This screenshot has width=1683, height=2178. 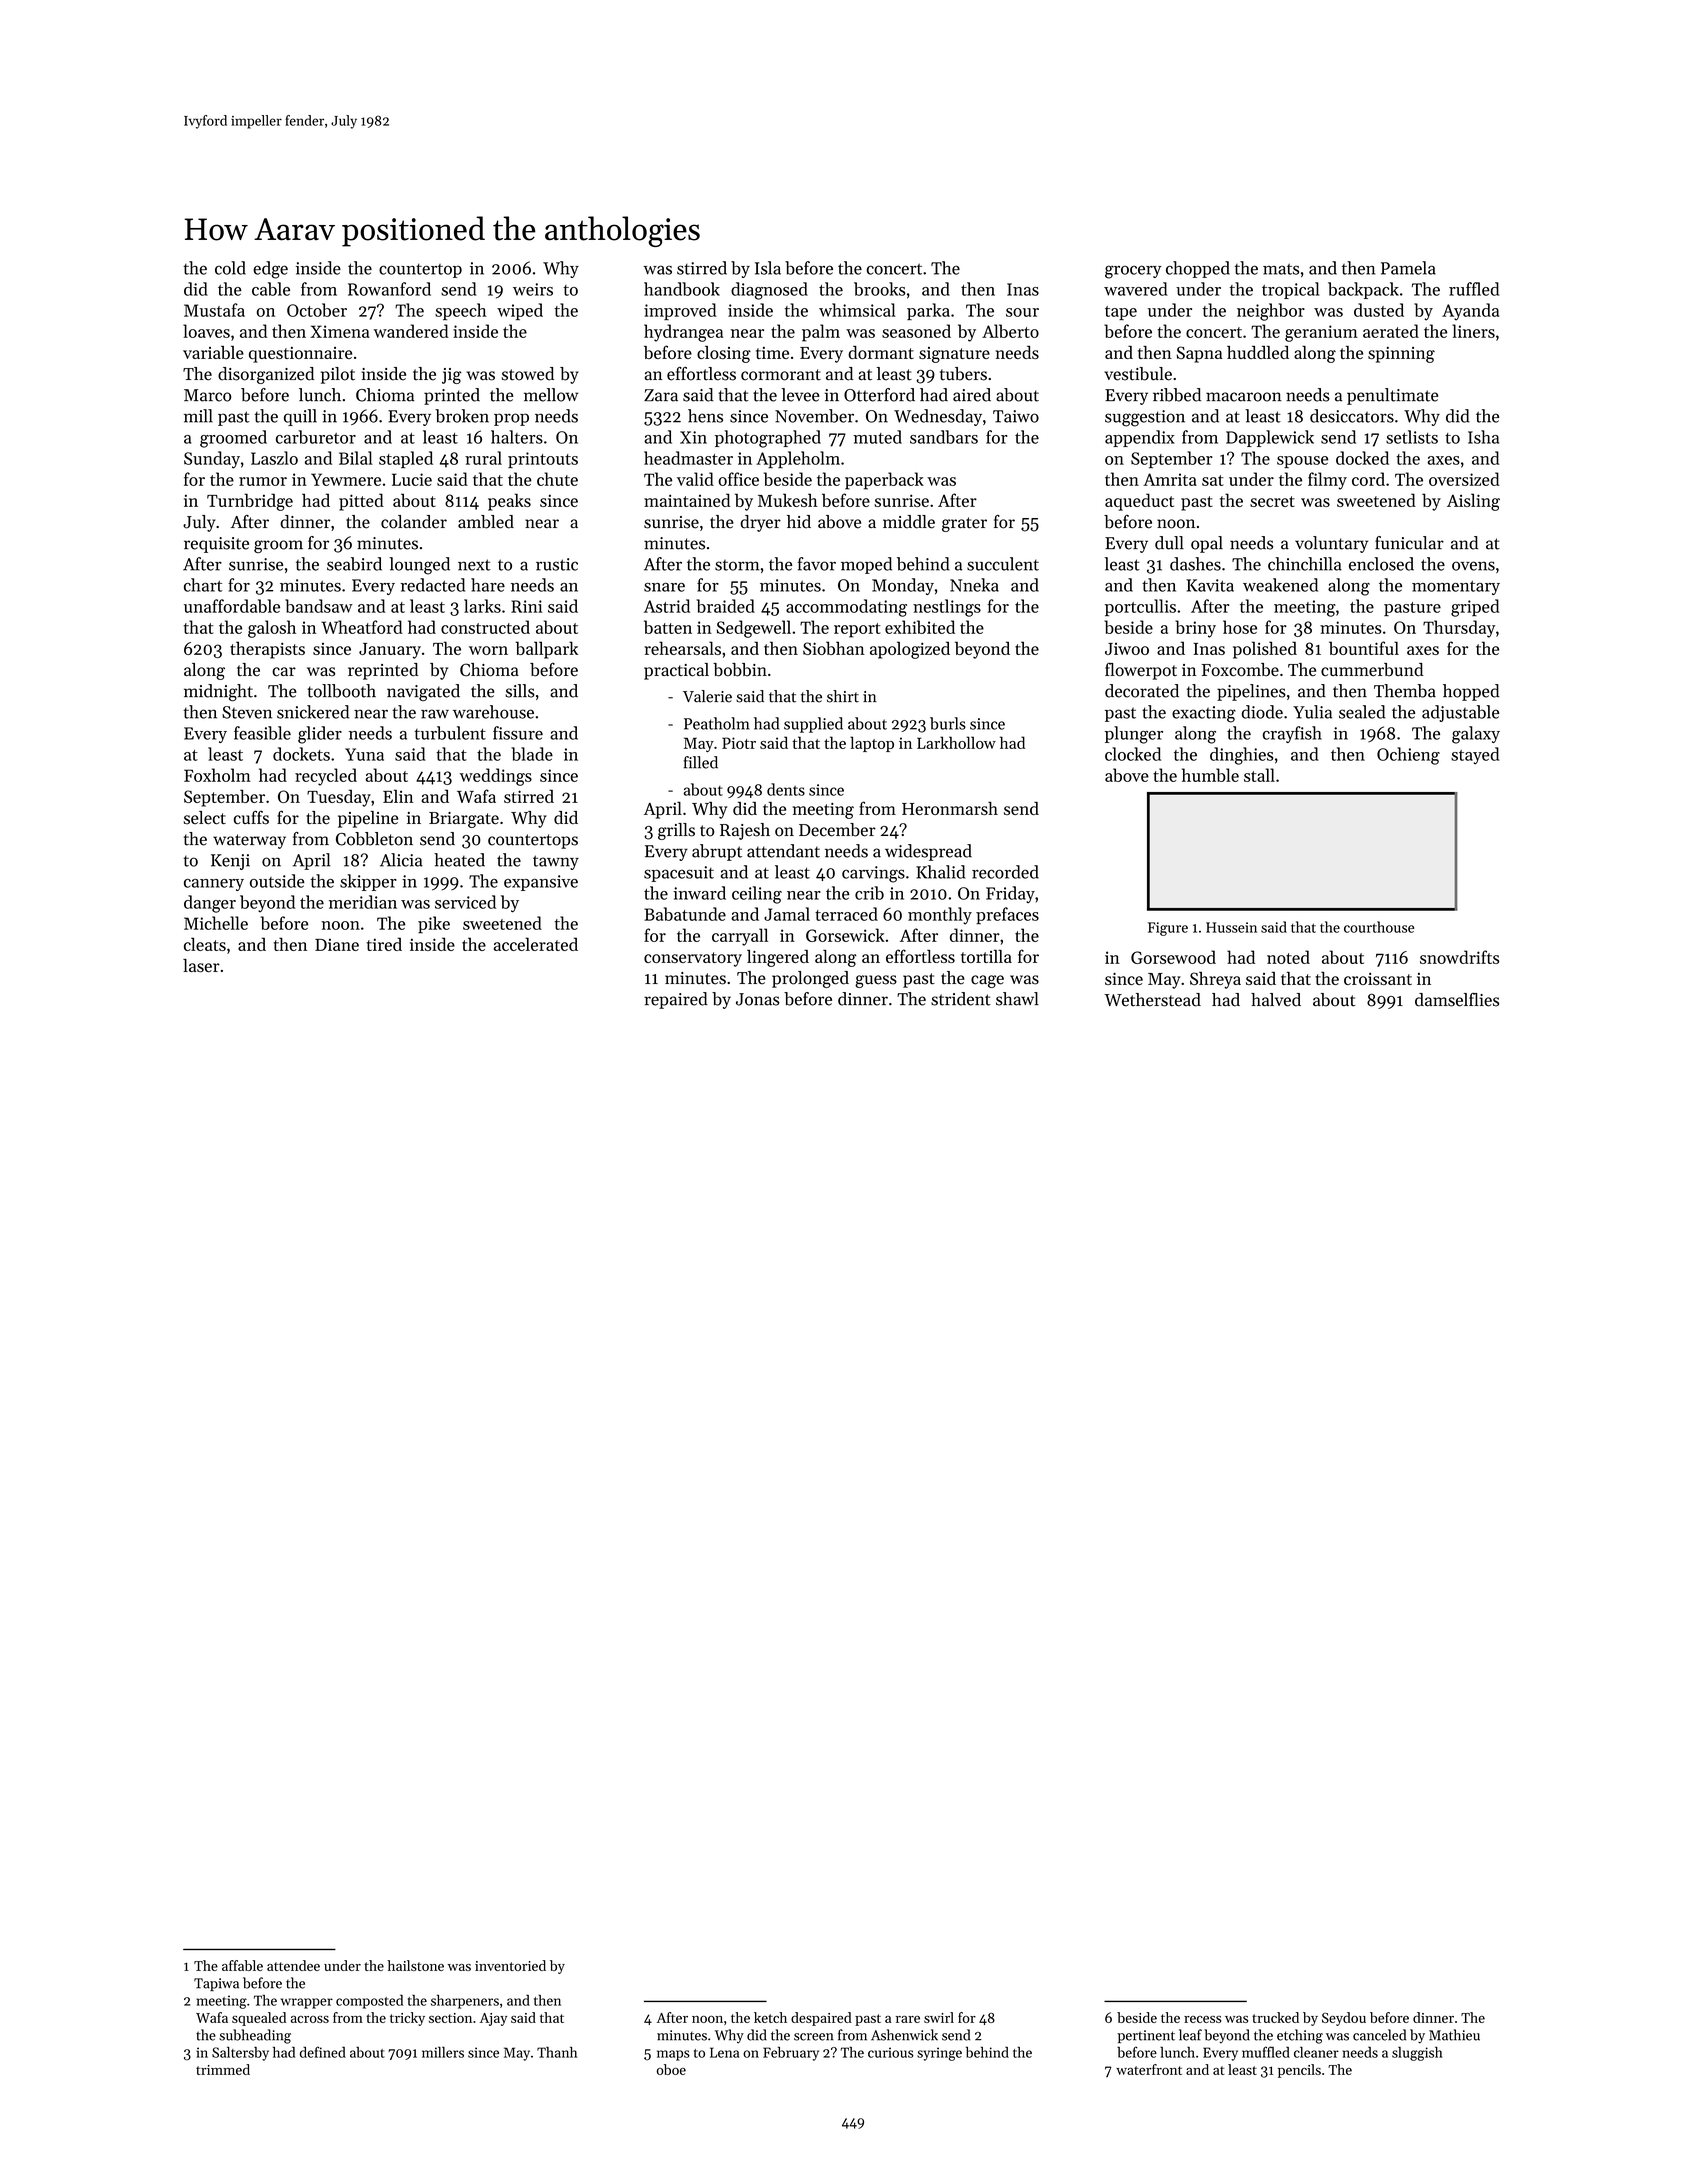 What do you see at coordinates (939, 2017) in the screenshot?
I see `swirl` at bounding box center [939, 2017].
